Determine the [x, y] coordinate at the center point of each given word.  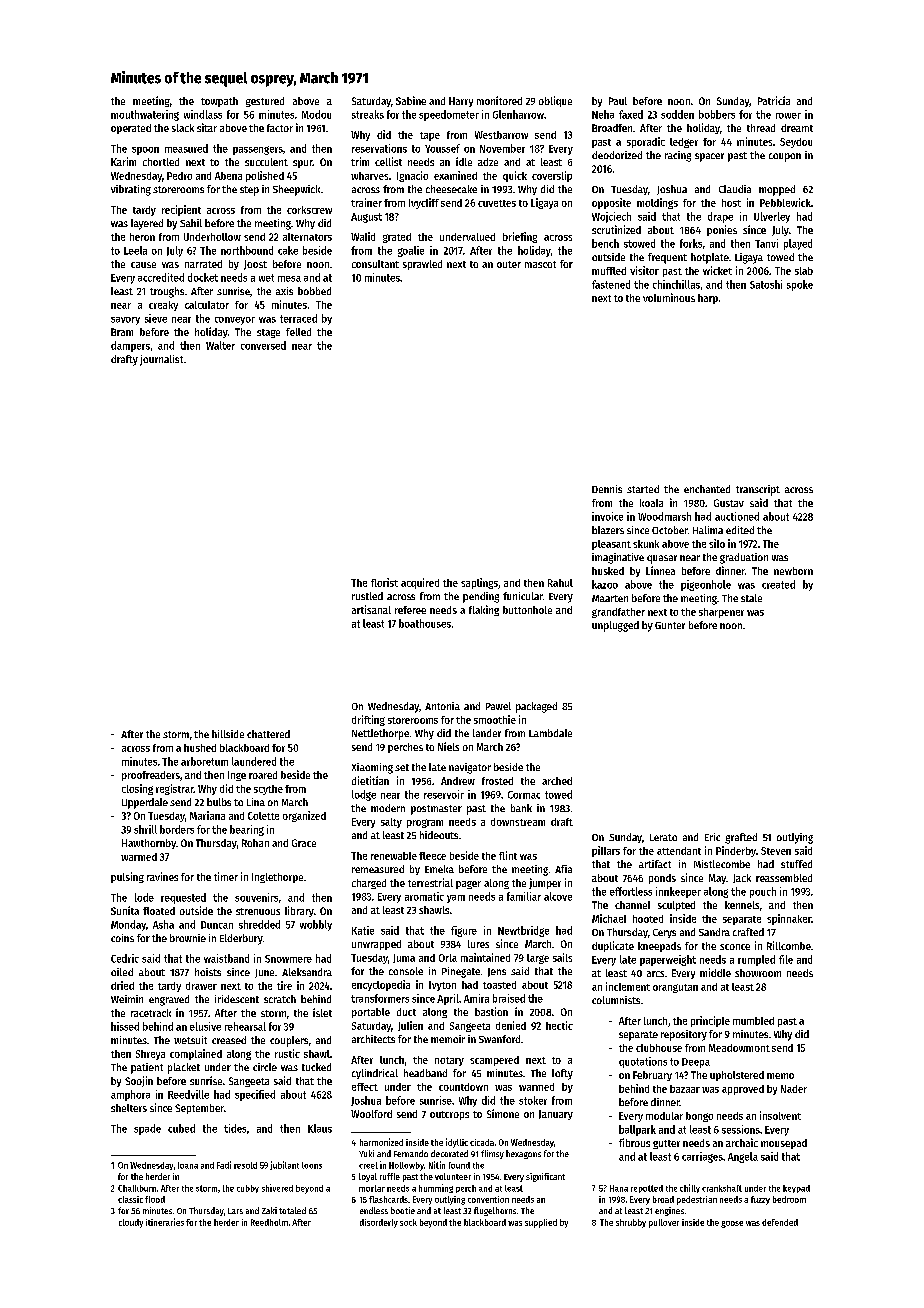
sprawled [422, 265]
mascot [540, 264]
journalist [161, 360]
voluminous [669, 297]
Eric [712, 837]
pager [468, 885]
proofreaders [151, 776]
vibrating [131, 190]
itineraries [165, 1222]
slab [804, 271]
